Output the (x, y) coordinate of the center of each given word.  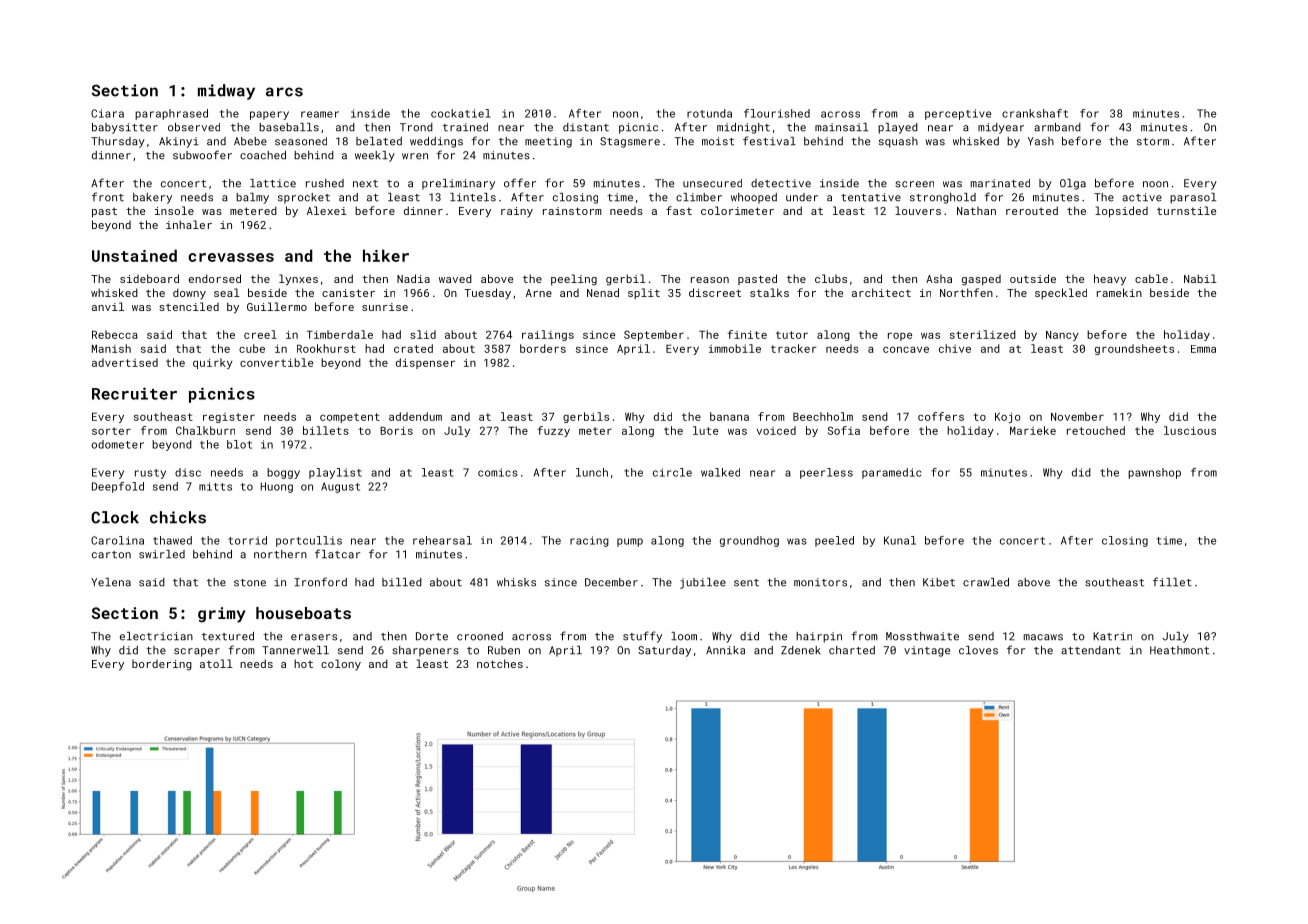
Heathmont (1179, 650)
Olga (1073, 184)
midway (226, 92)
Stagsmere (630, 142)
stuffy (642, 637)
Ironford (321, 582)
